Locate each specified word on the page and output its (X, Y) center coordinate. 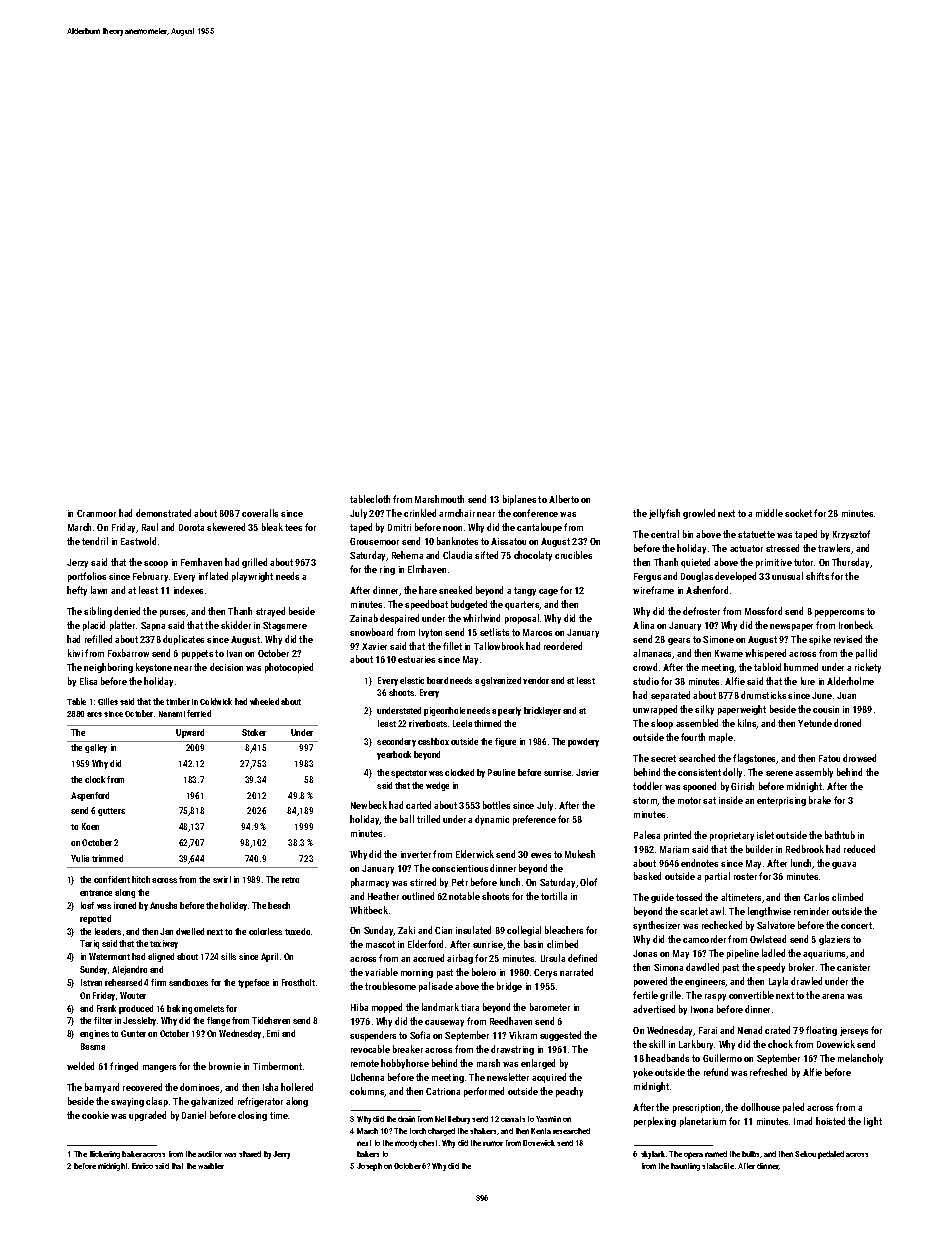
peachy (569, 1092)
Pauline (501, 772)
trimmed (107, 858)
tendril (95, 541)
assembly (814, 773)
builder (759, 849)
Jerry (281, 1155)
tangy (525, 591)
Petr (460, 882)
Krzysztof (851, 535)
